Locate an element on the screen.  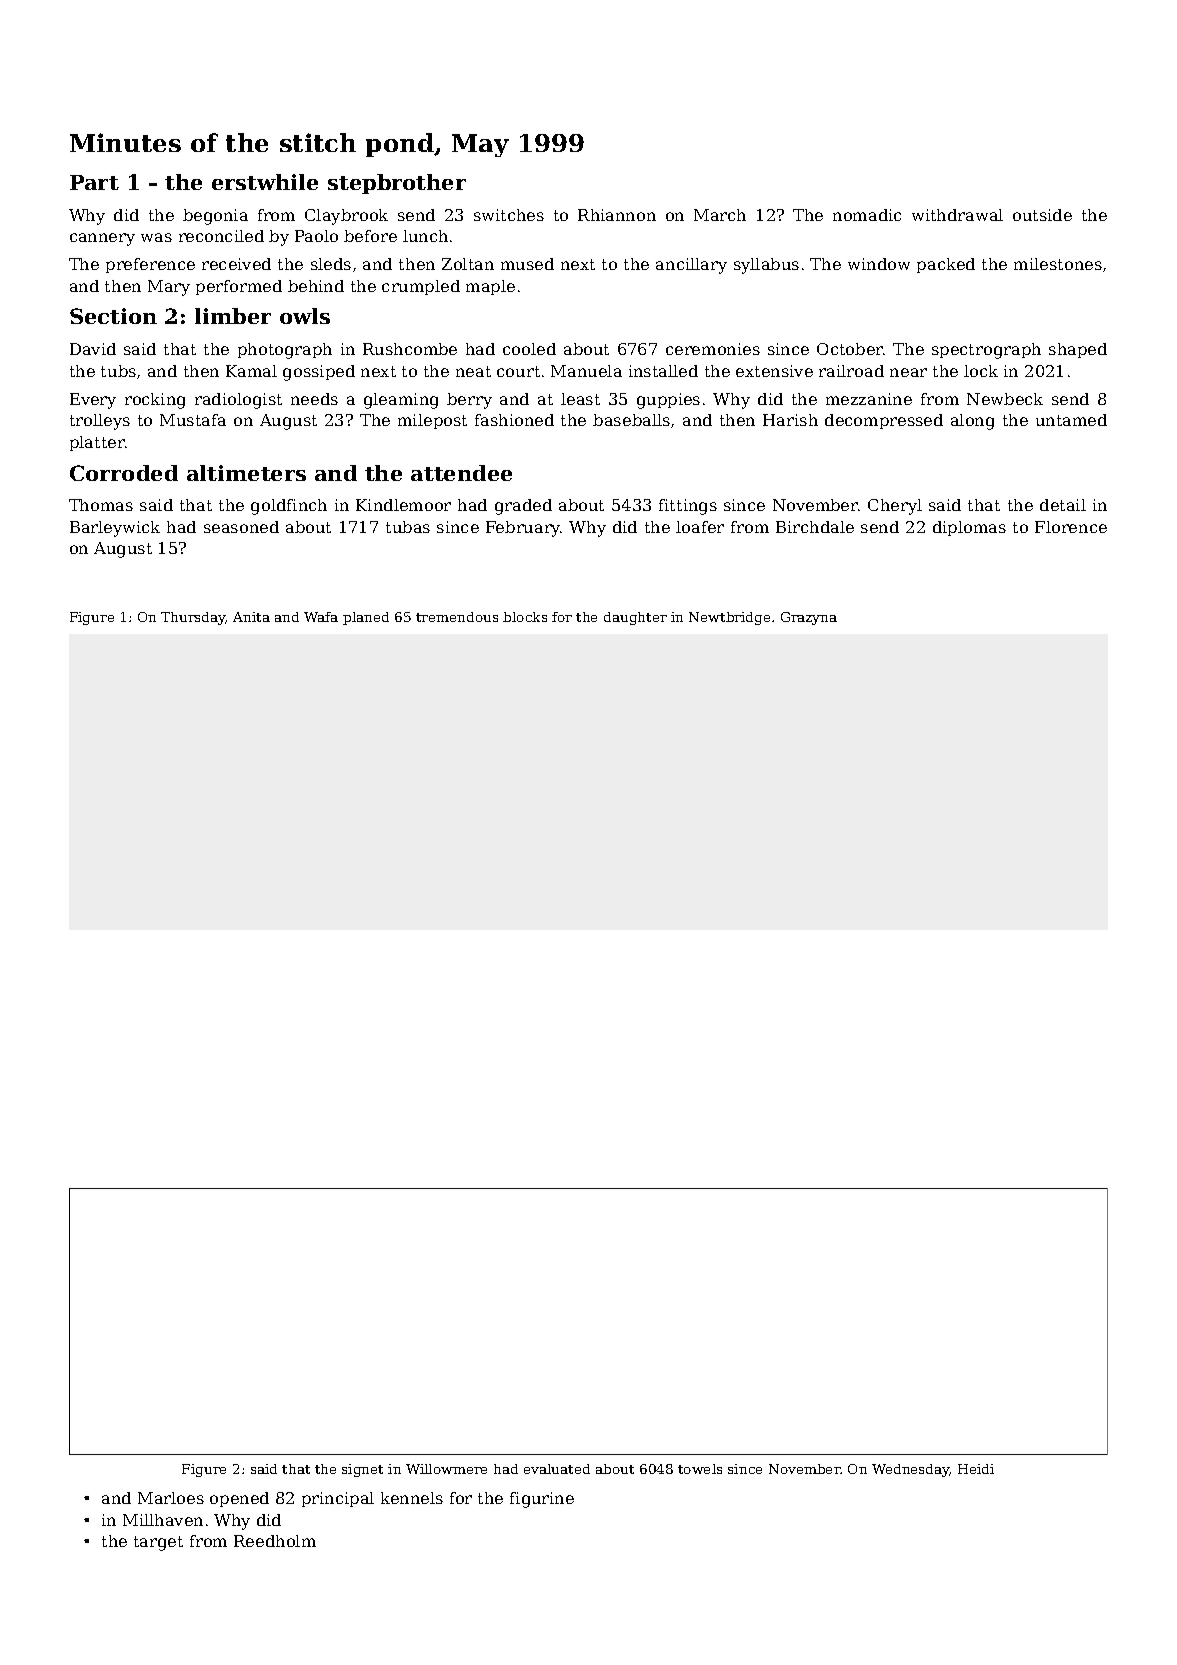
switches is located at coordinates (509, 215).
